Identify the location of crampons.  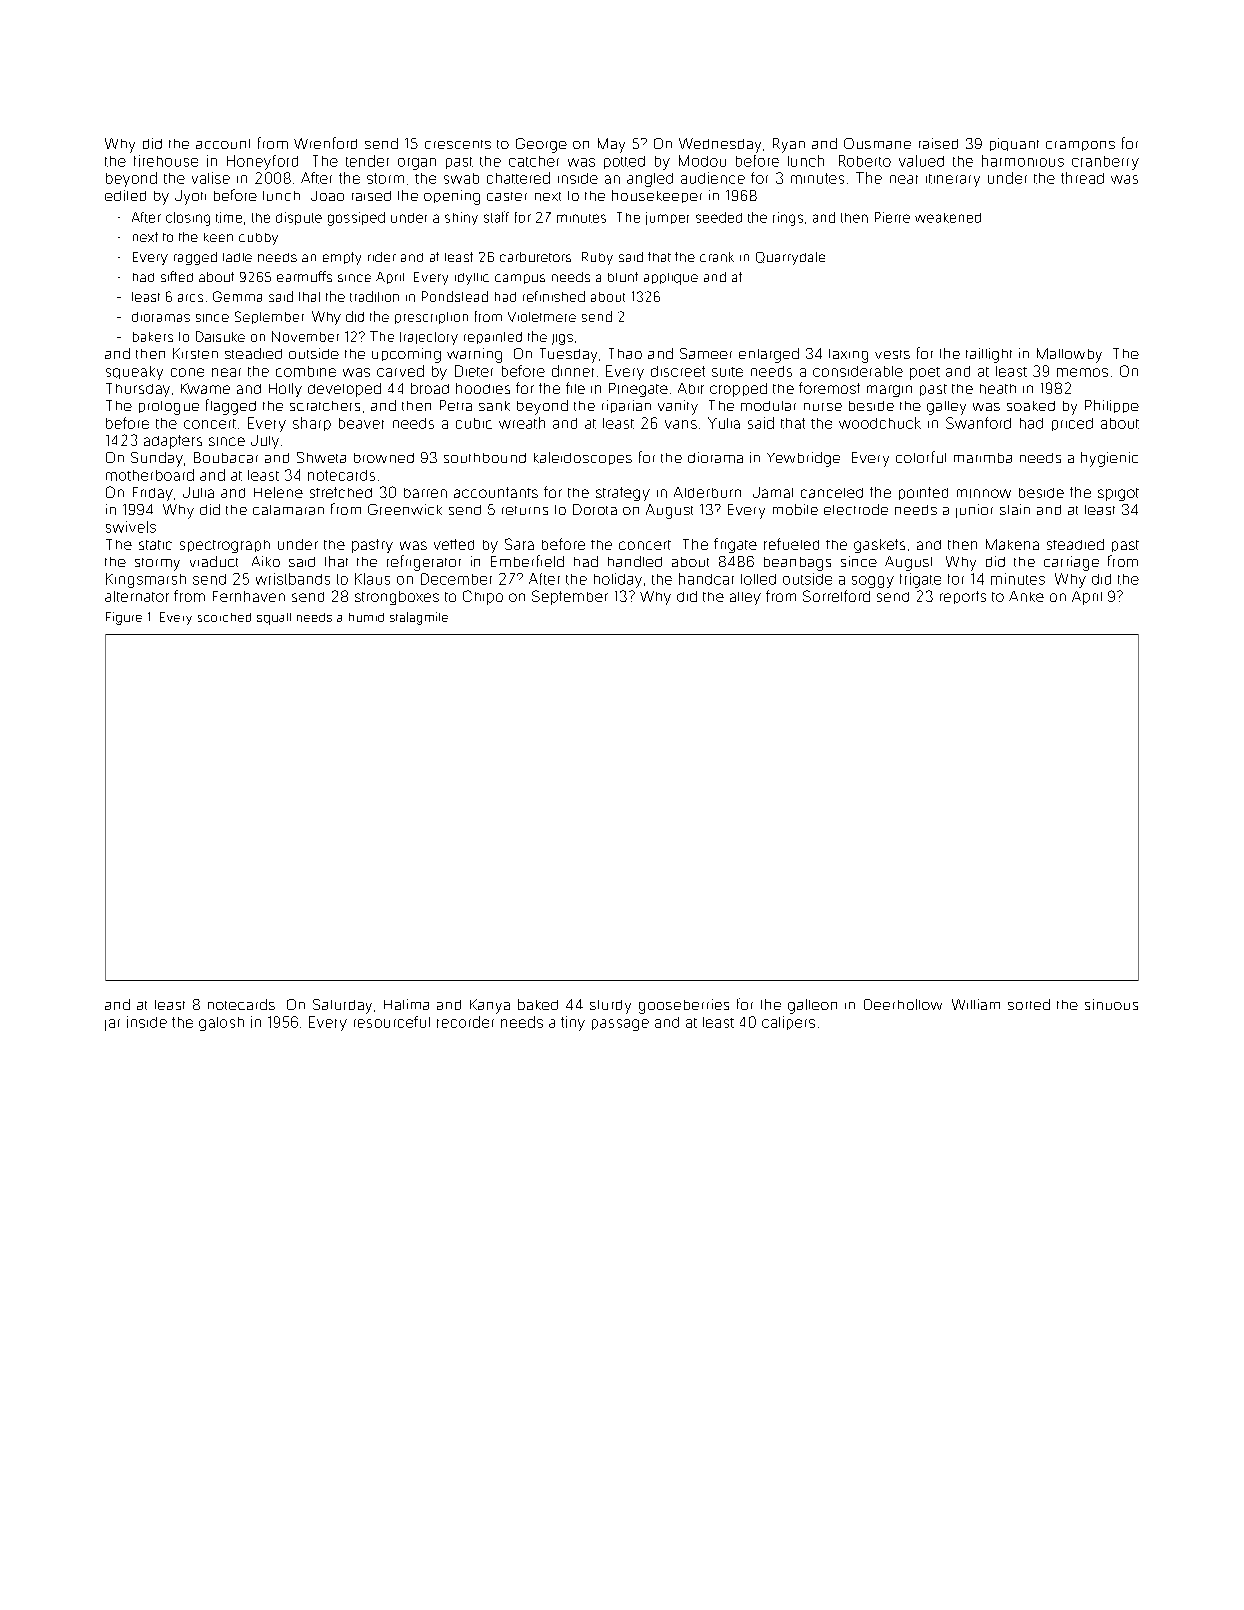
(1080, 146).
